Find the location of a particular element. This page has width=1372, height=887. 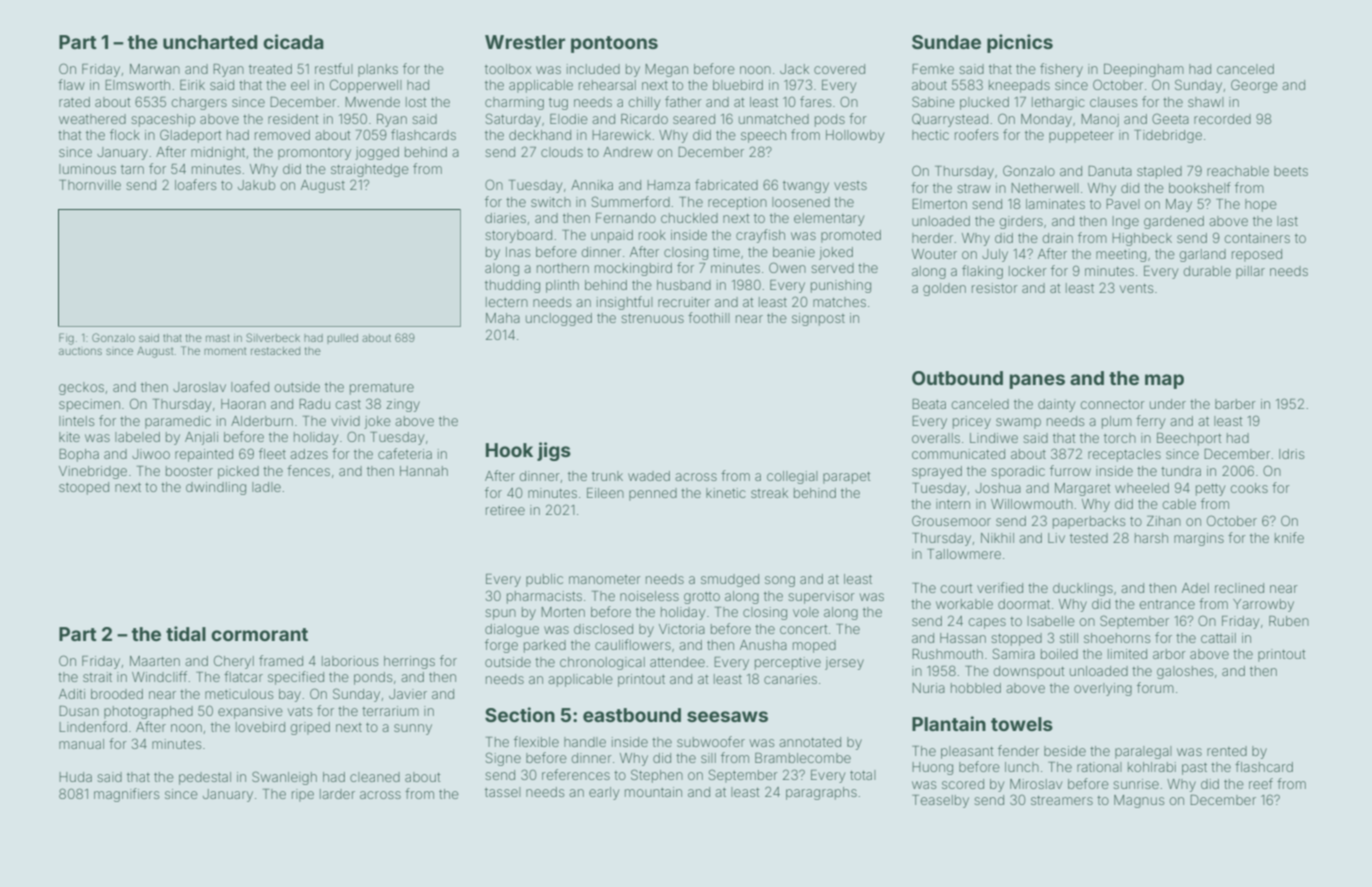

uncharted is located at coordinates (210, 42).
